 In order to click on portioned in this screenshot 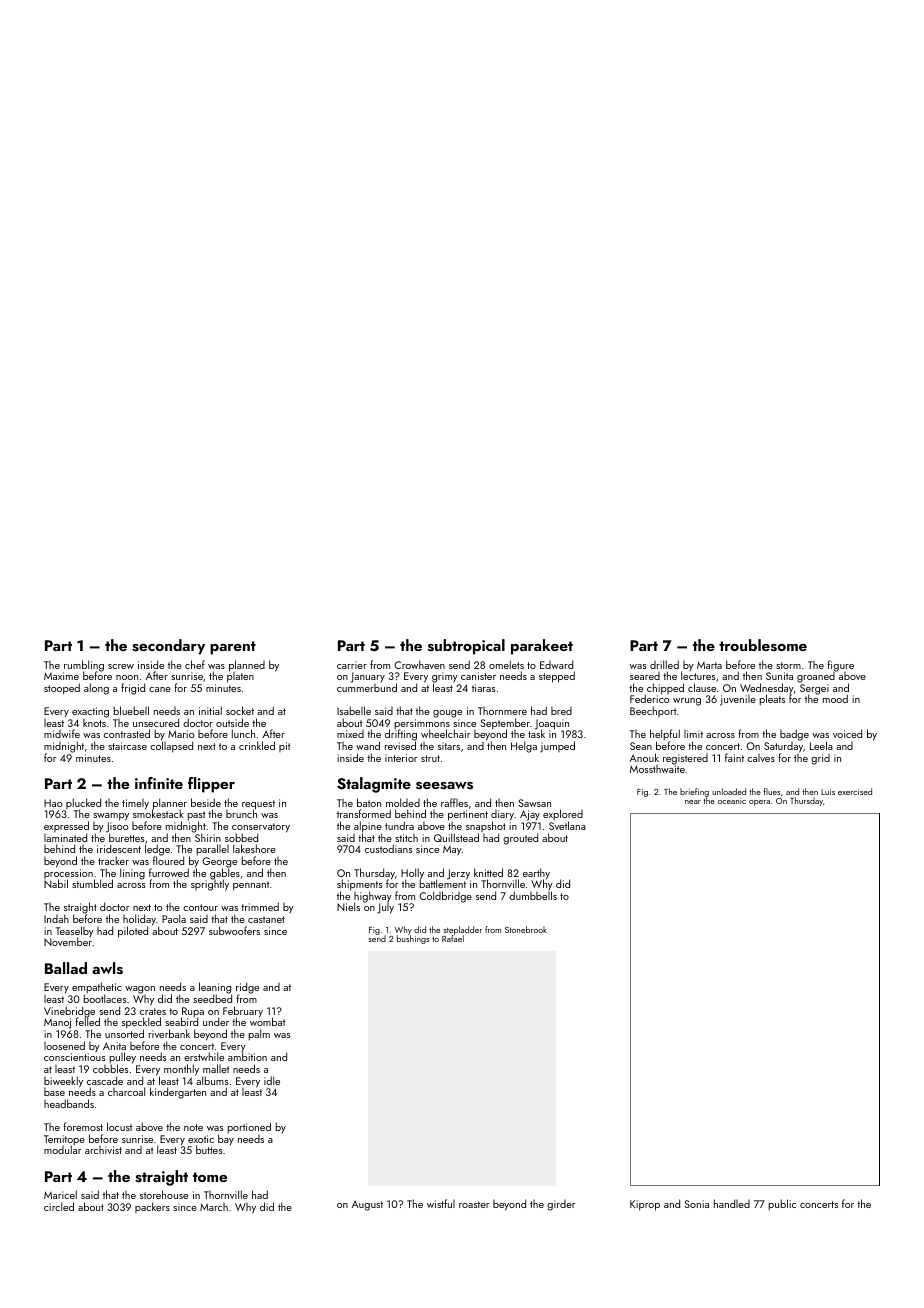, I will do `click(249, 1128)`.
